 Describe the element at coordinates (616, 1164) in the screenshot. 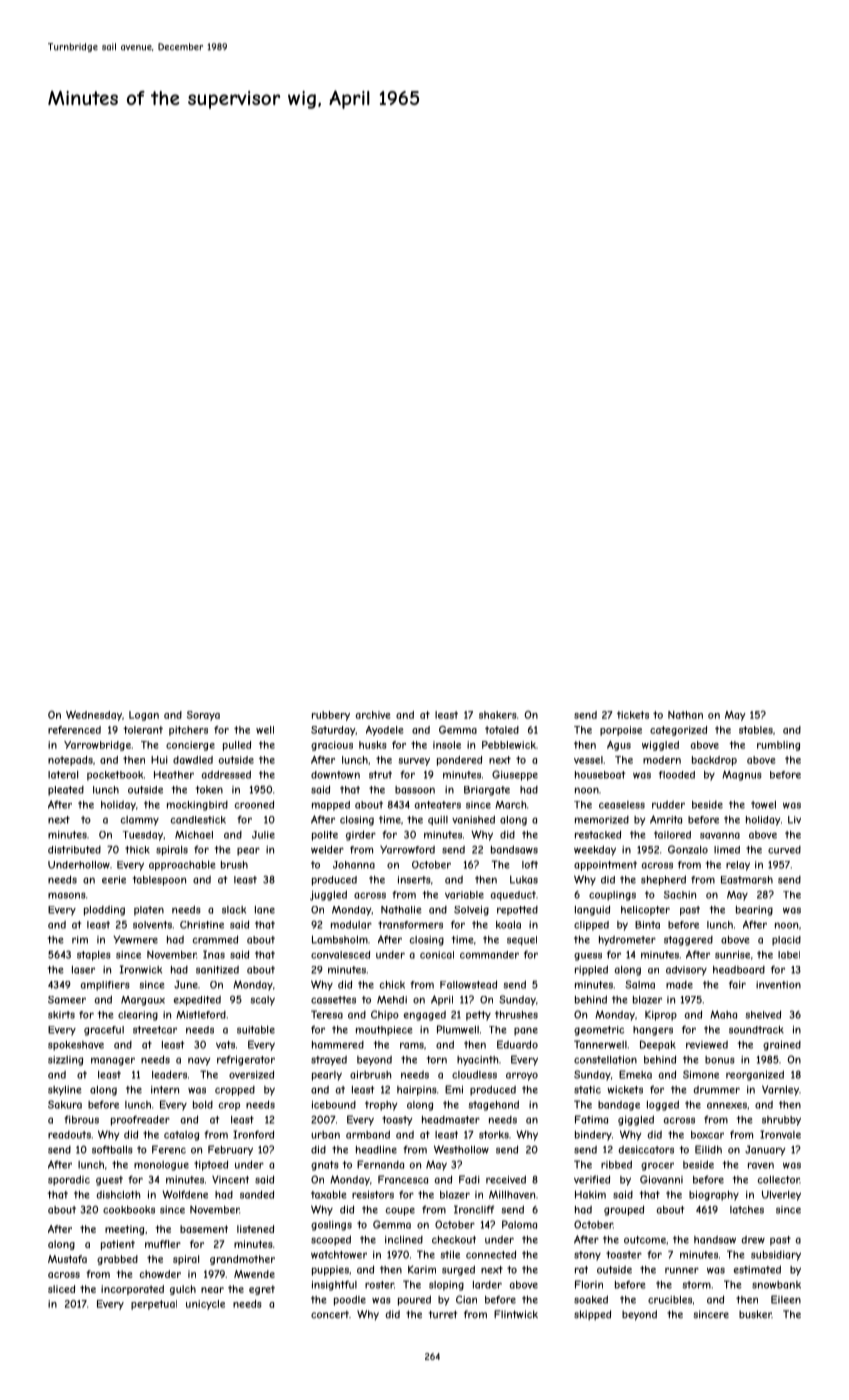

I see `ribbed` at that location.
